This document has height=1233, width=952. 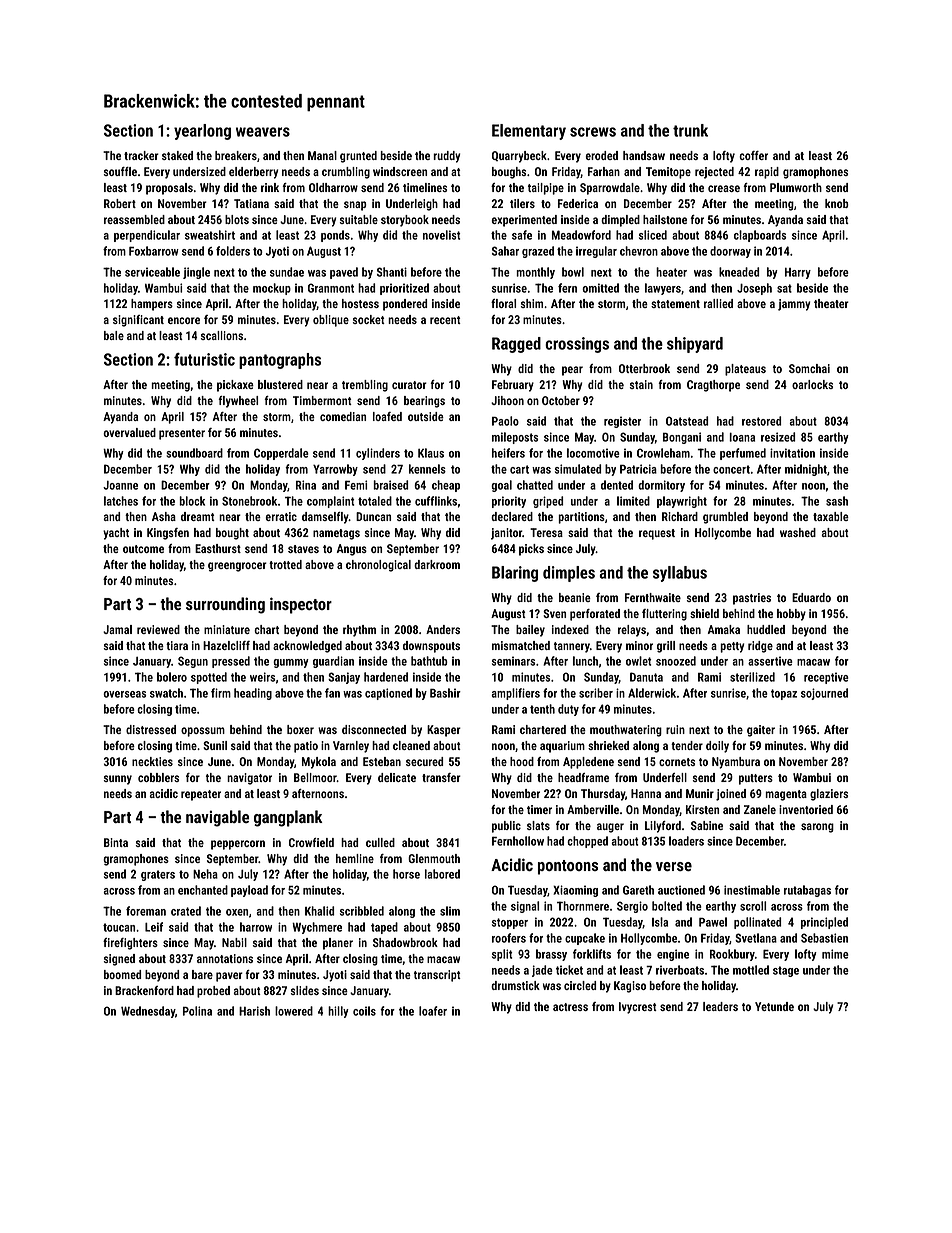 I want to click on Oatstead, so click(x=687, y=421).
